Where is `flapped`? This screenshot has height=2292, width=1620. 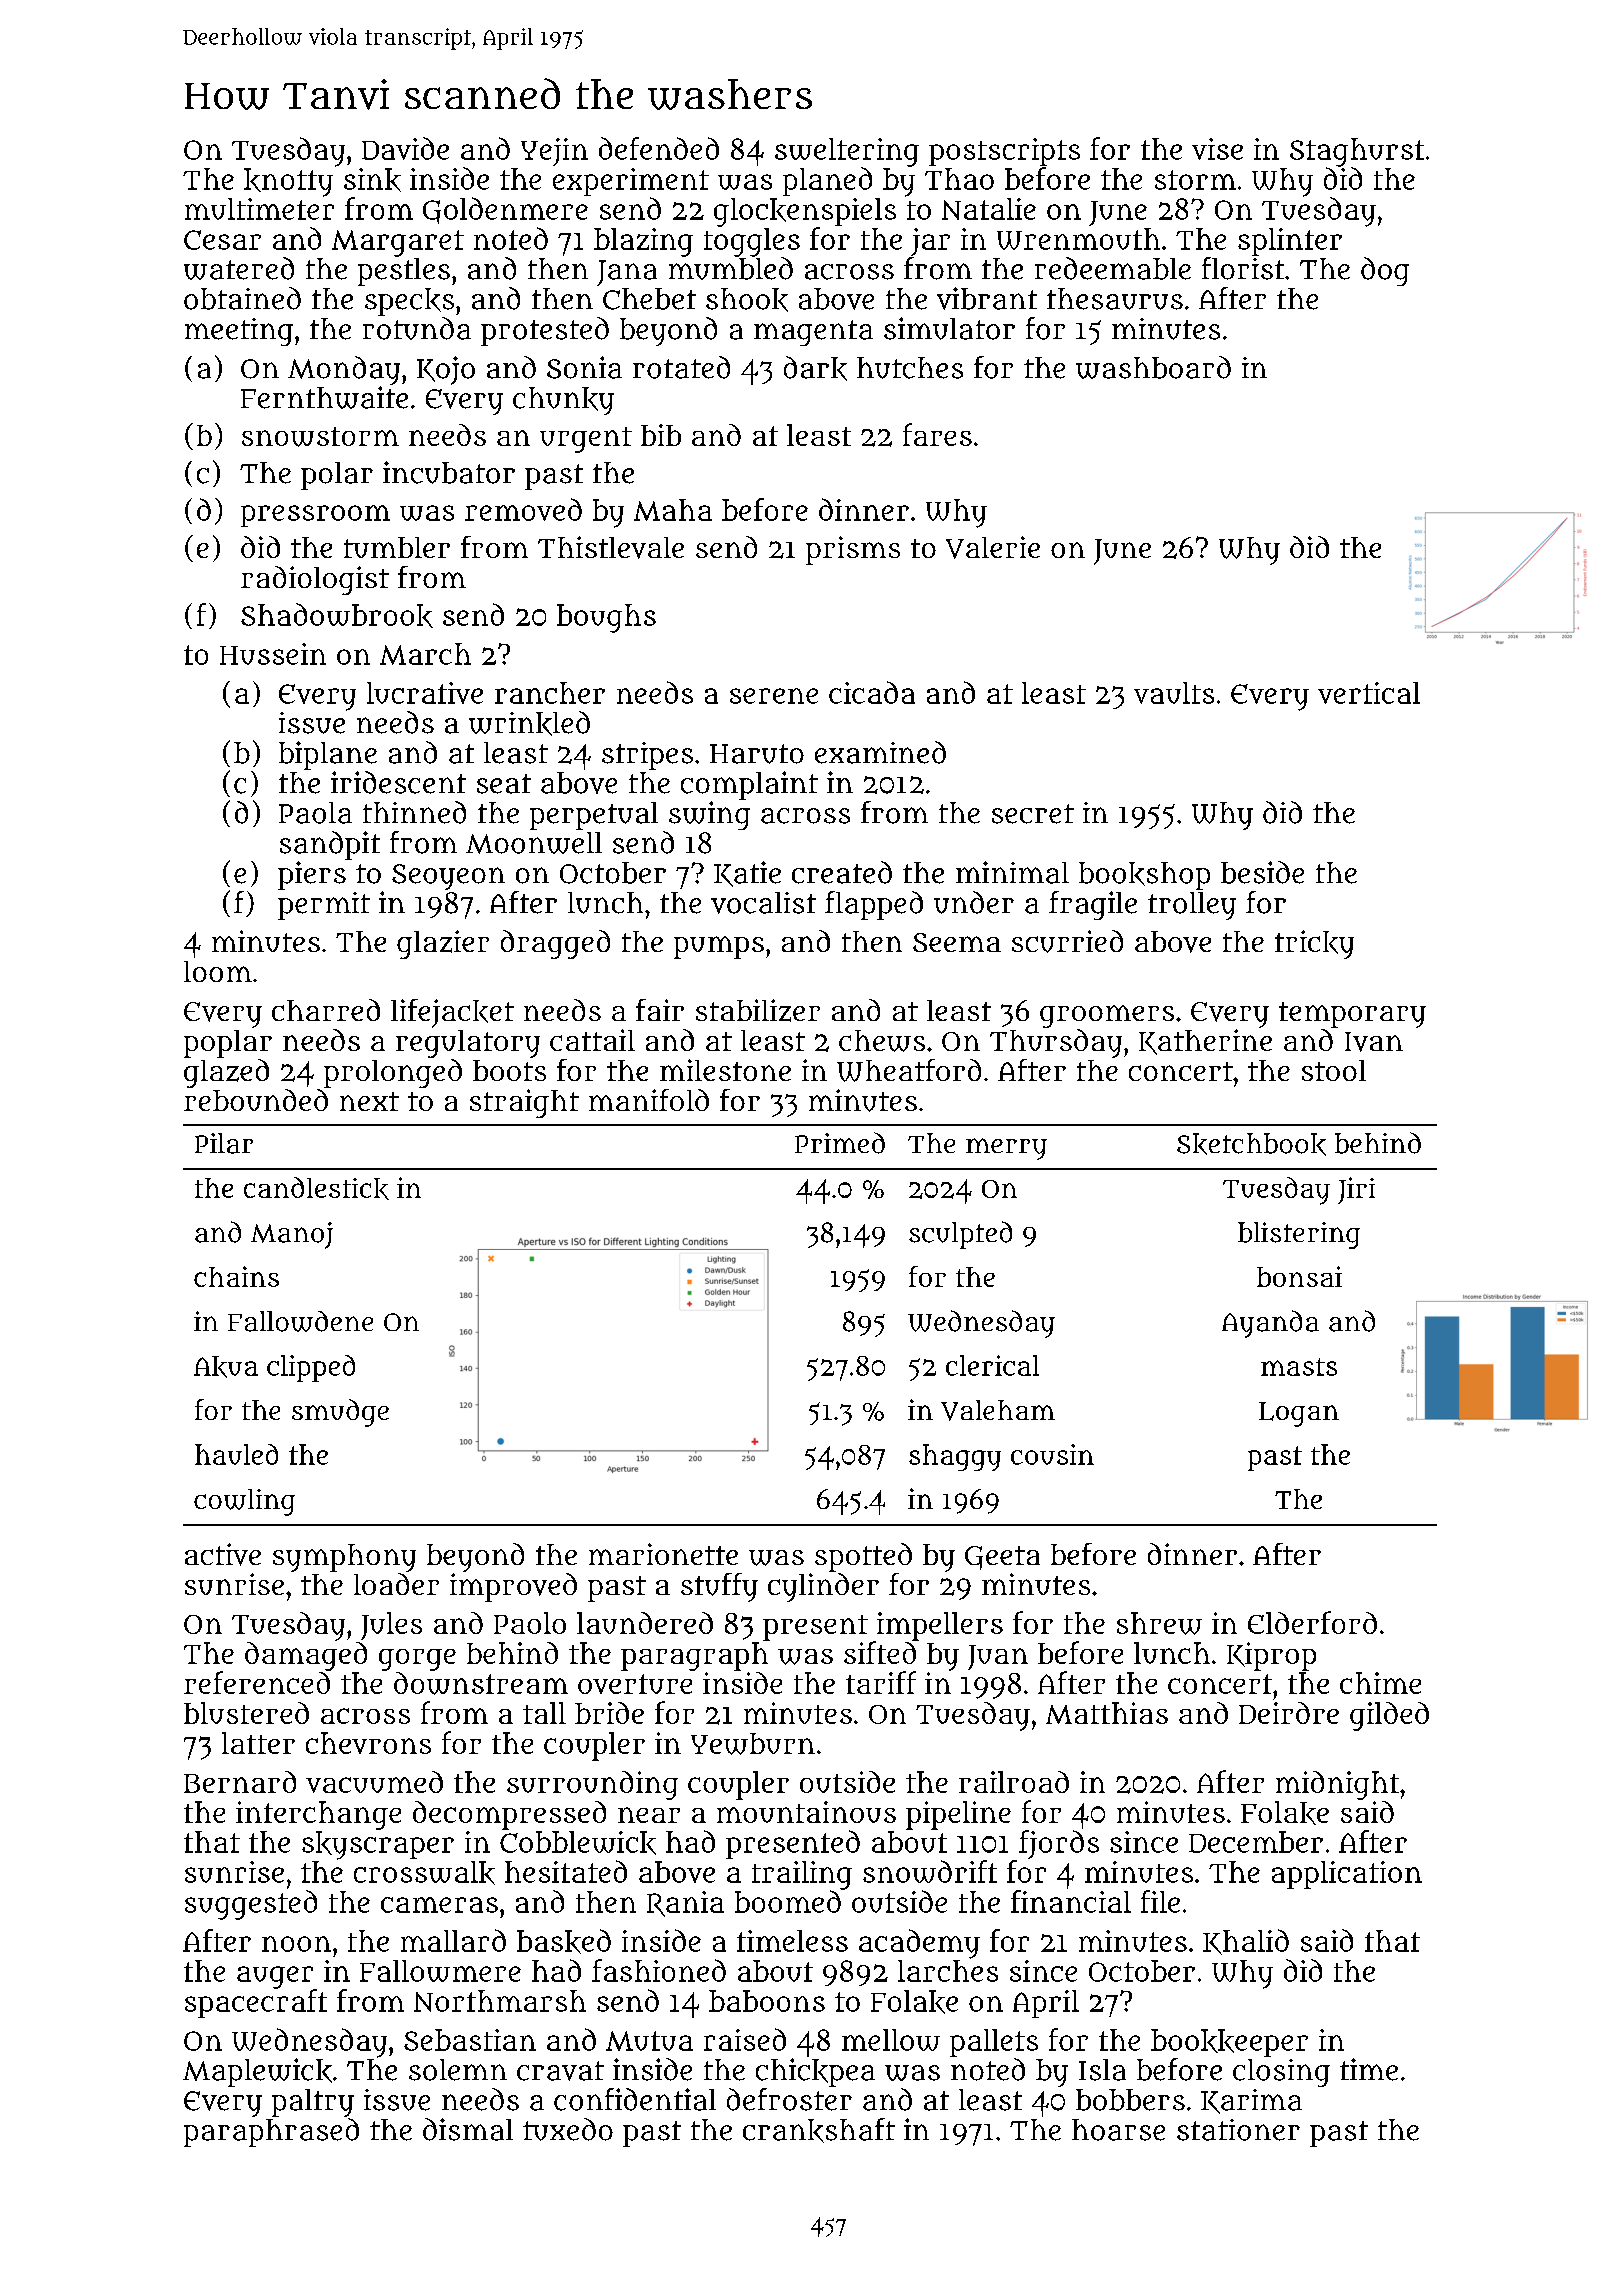
flapped is located at coordinates (874, 905).
